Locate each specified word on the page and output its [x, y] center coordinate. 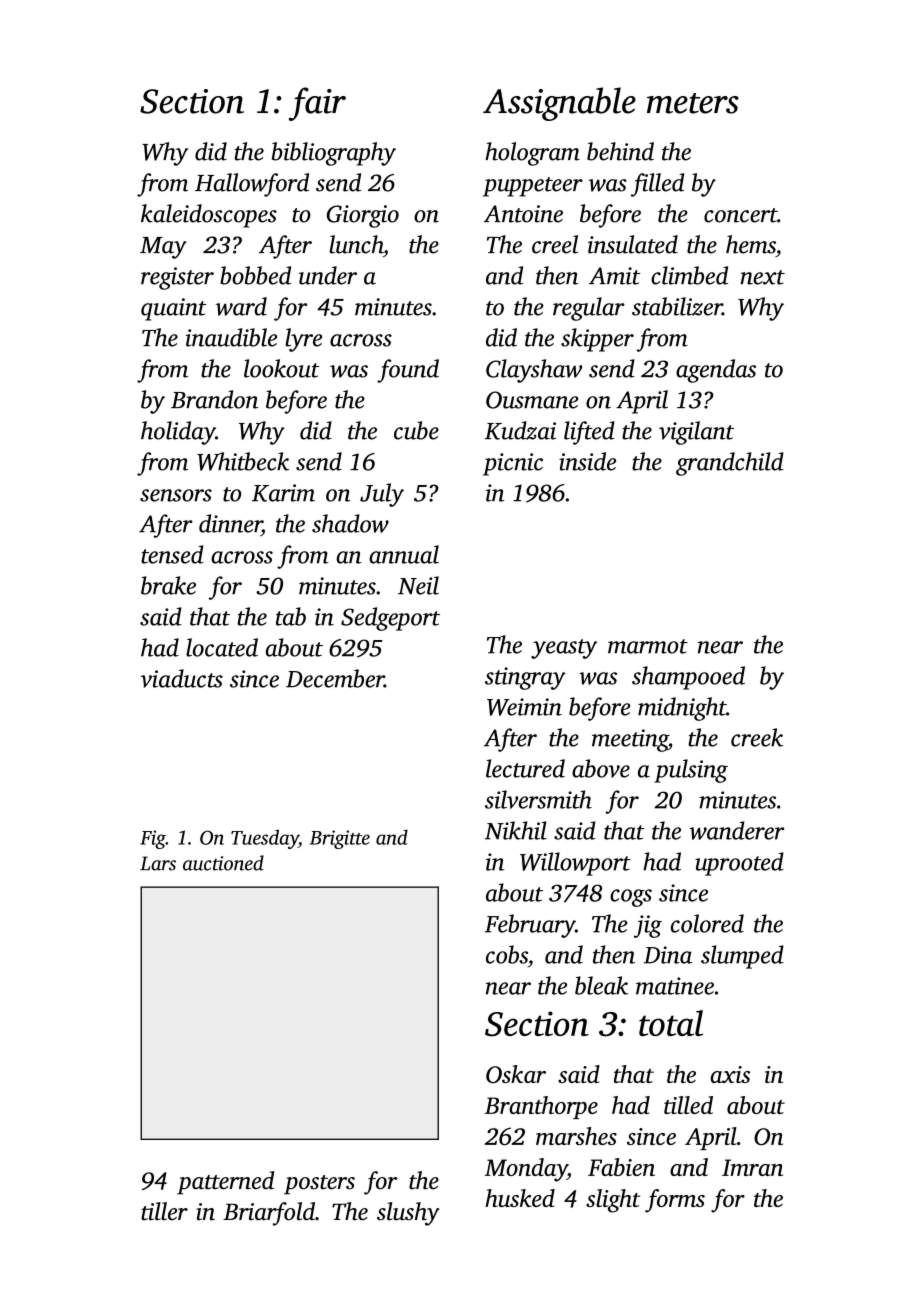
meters [693, 103]
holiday [178, 433]
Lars [158, 863]
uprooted [739, 864]
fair [317, 104]
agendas [716, 371]
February [530, 926]
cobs [507, 954]
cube [416, 430]
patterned [226, 1183]
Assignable [559, 104]
